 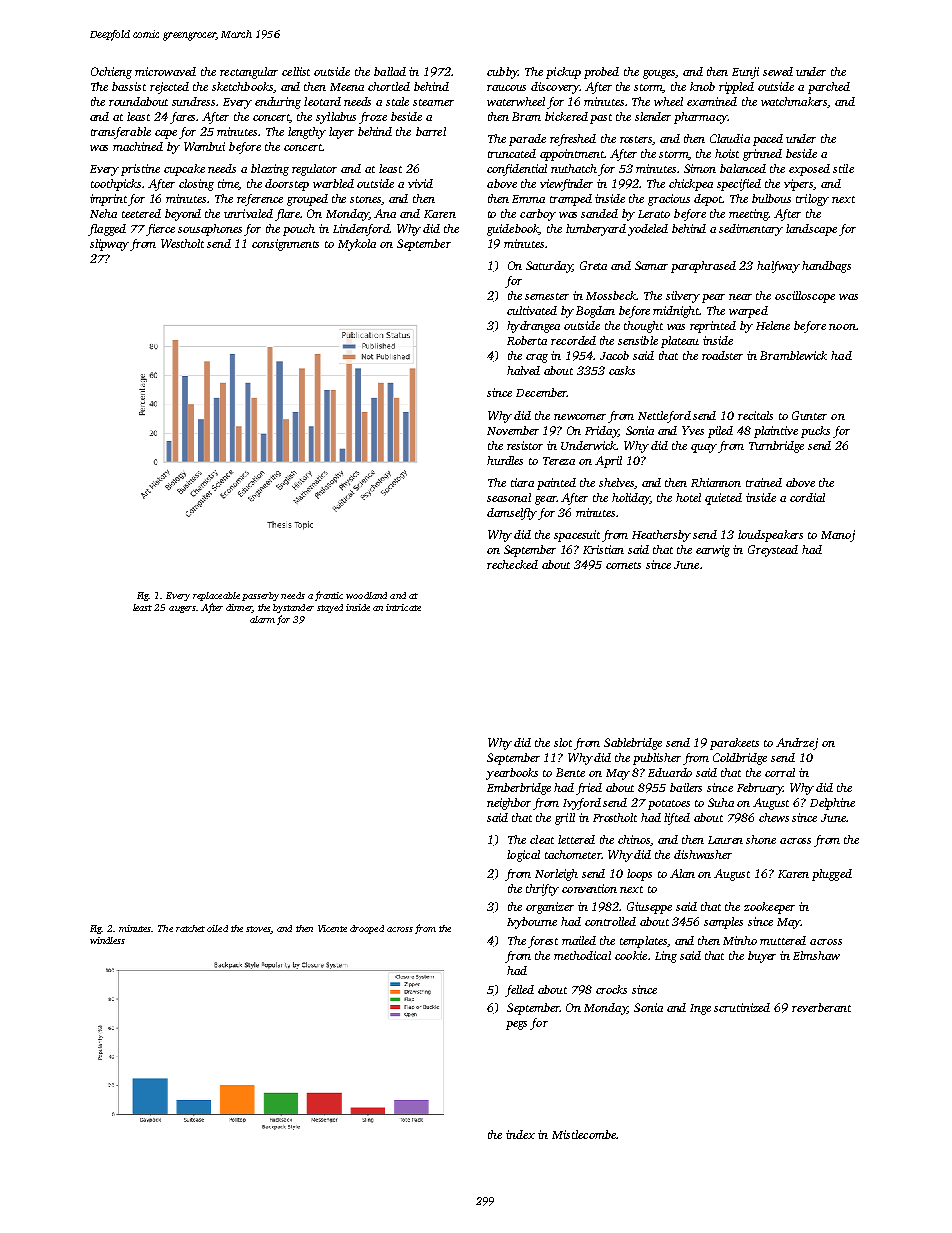 I want to click on rechecked, so click(x=512, y=564).
